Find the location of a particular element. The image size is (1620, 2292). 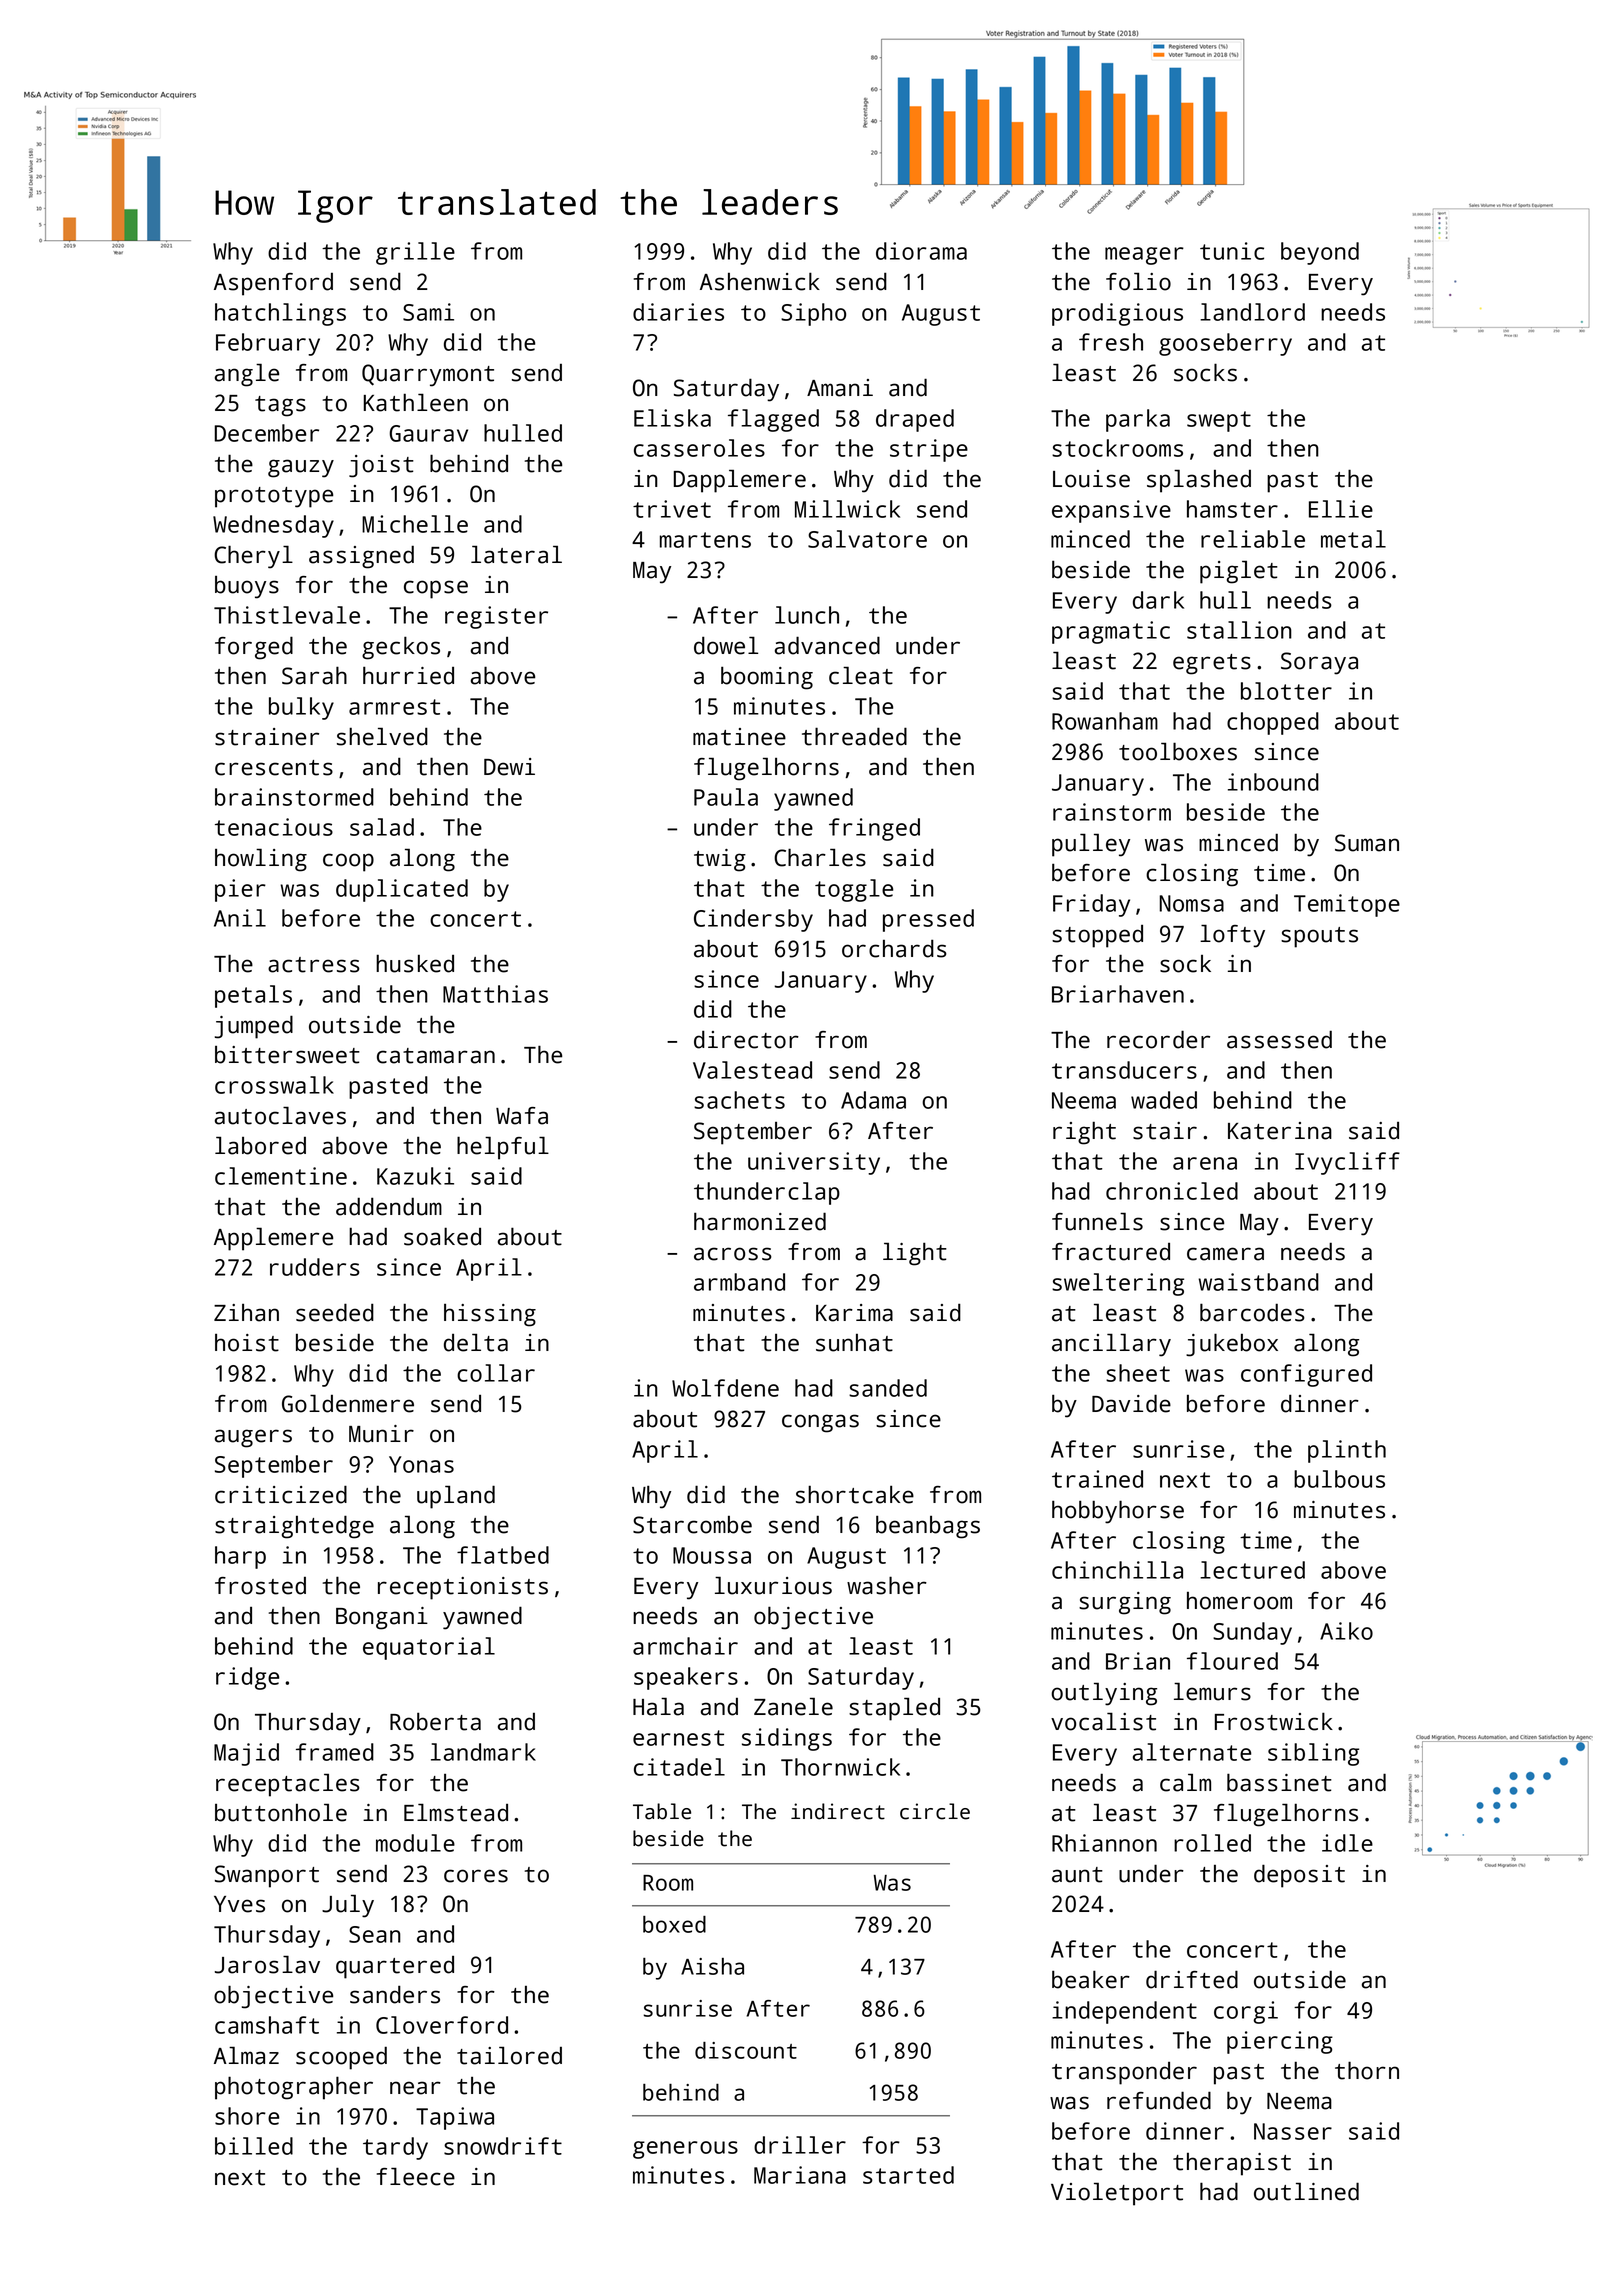

Sami is located at coordinates (428, 312).
